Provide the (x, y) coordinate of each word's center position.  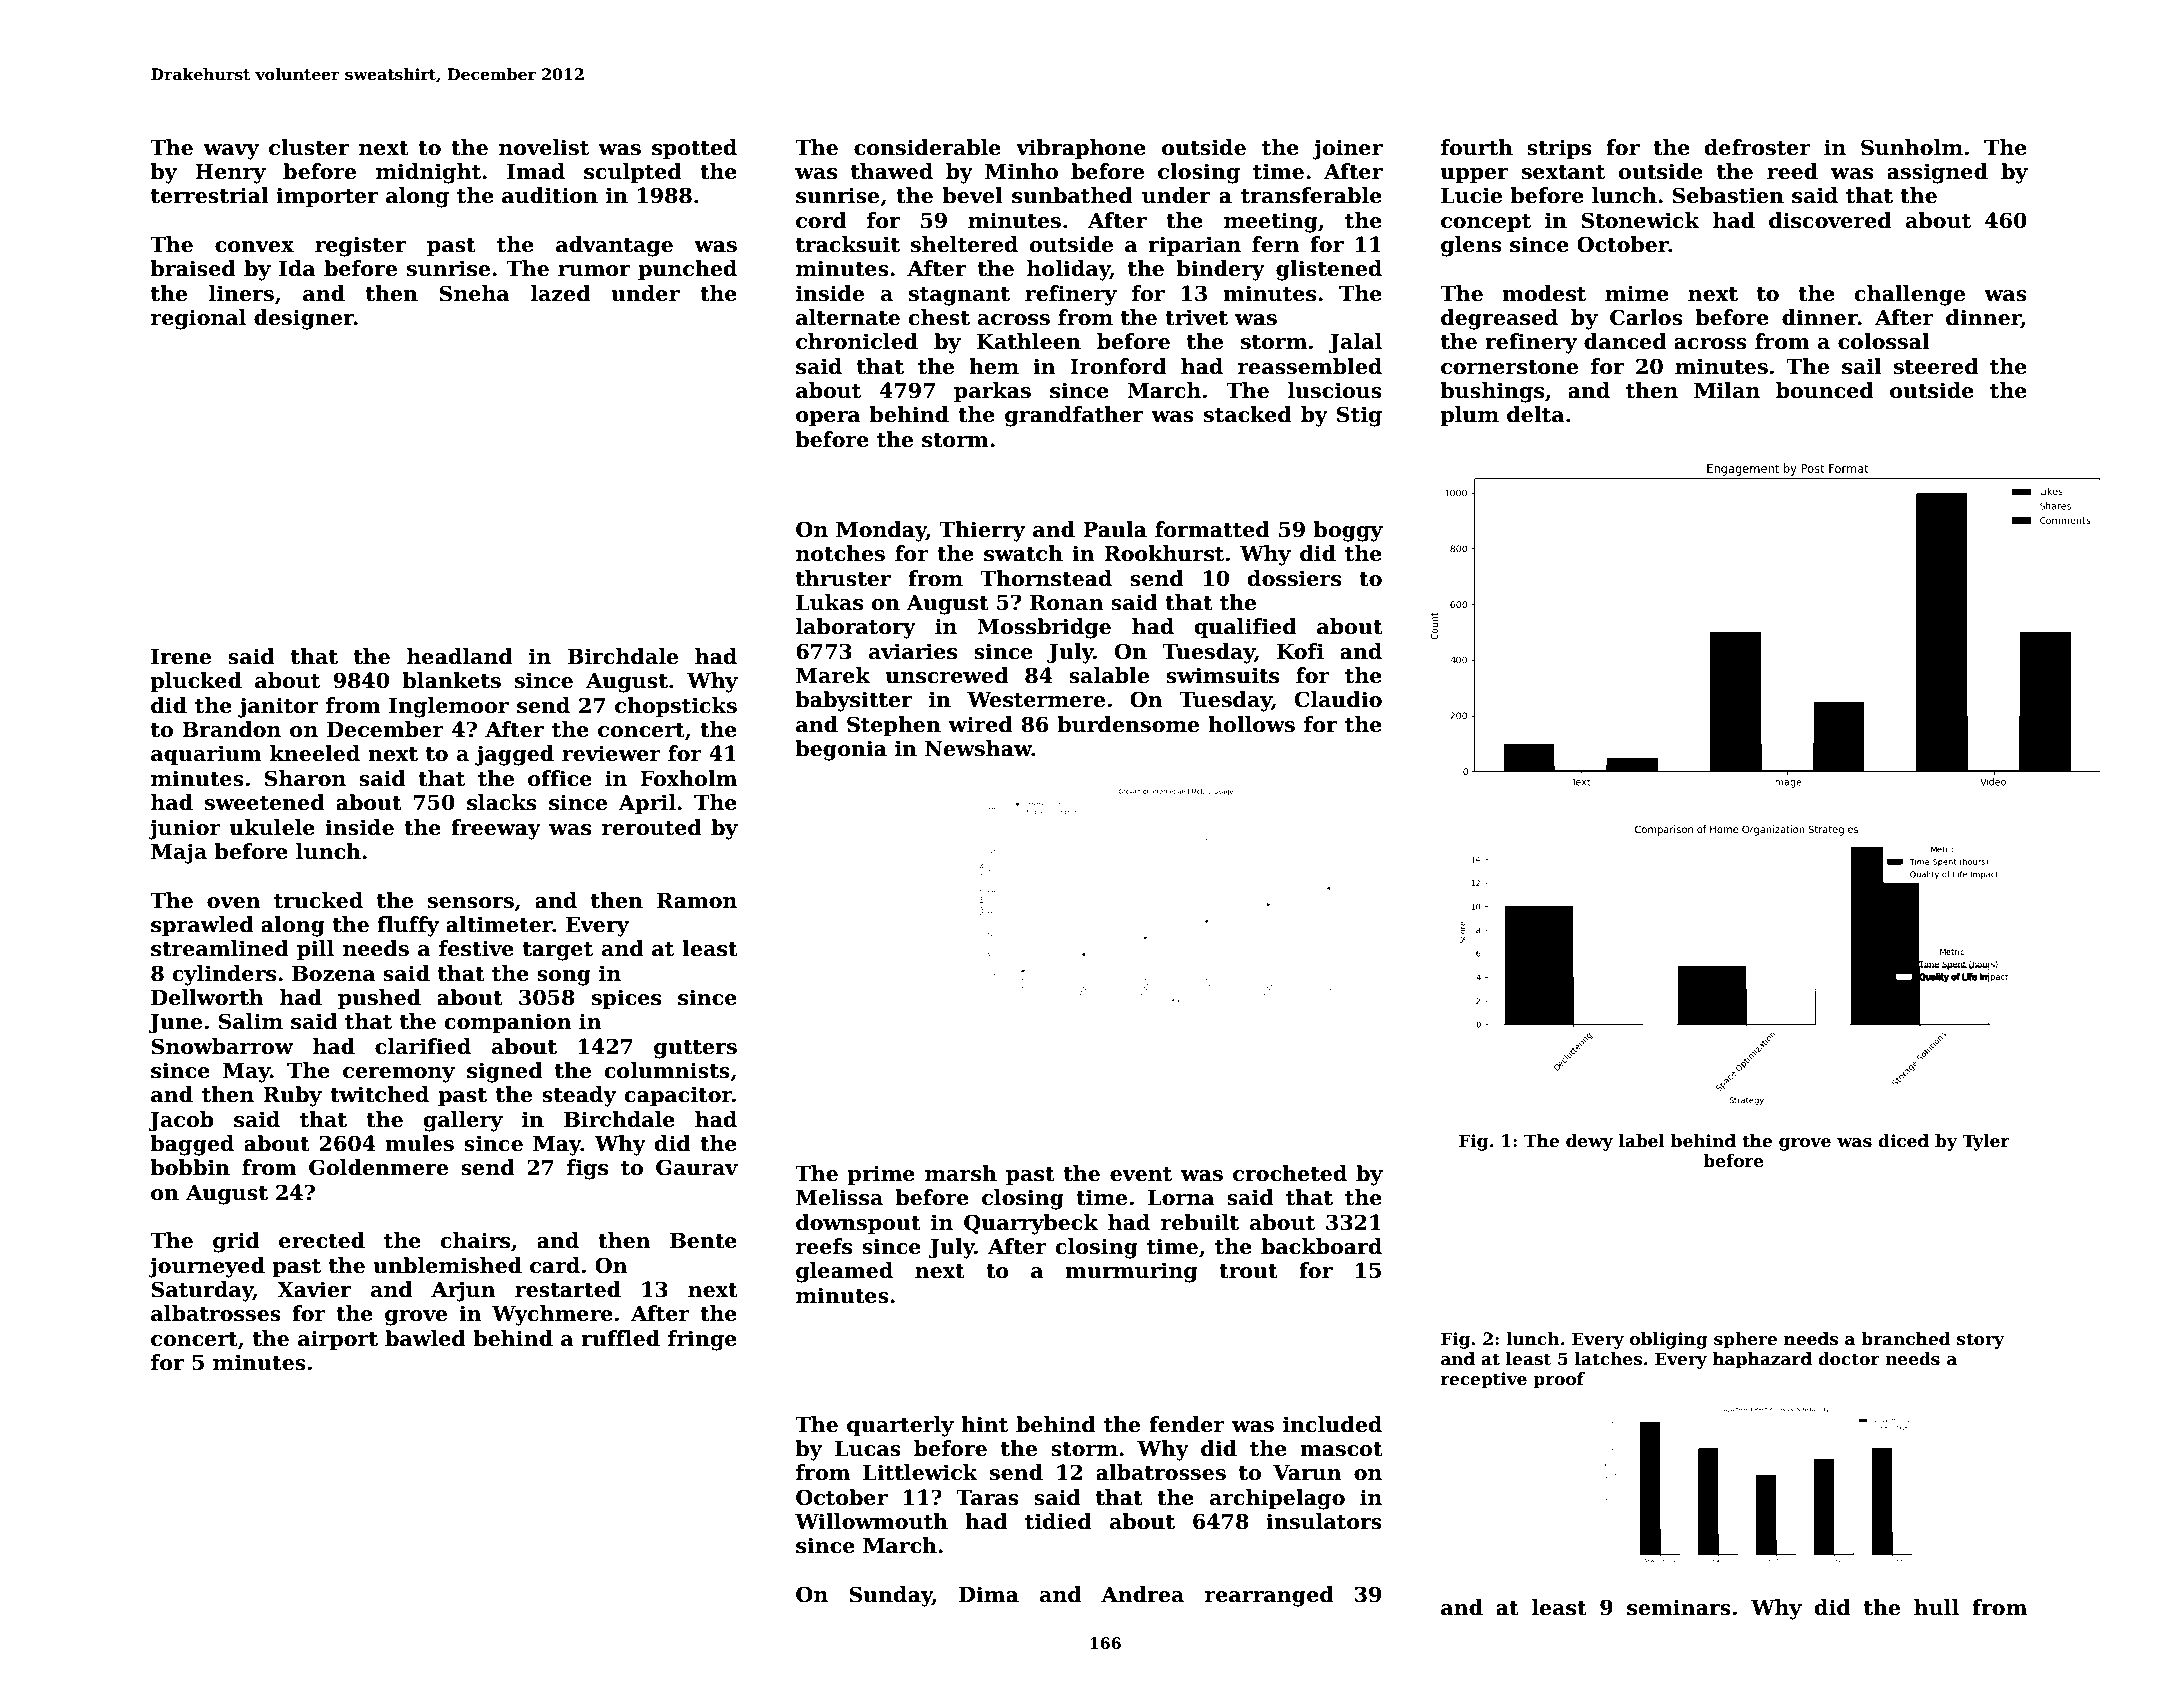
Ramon (697, 901)
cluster (309, 147)
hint (984, 1424)
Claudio (1338, 699)
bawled (425, 1338)
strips (1559, 149)
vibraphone (1081, 149)
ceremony (399, 1075)
